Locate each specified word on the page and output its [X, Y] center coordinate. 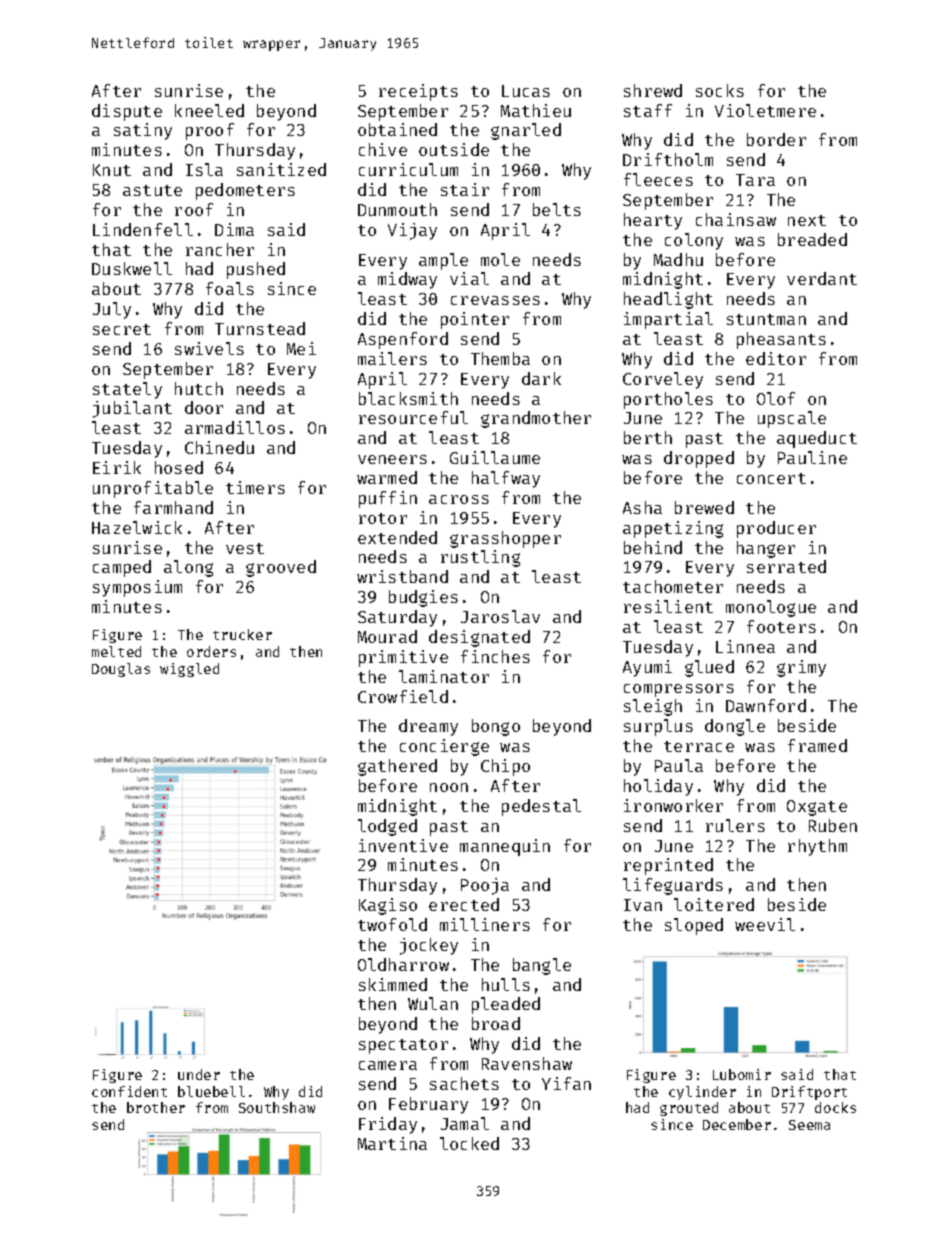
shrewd [653, 90]
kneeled [209, 110]
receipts [418, 92]
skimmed [393, 984]
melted [116, 651]
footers [781, 626]
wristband [402, 576]
